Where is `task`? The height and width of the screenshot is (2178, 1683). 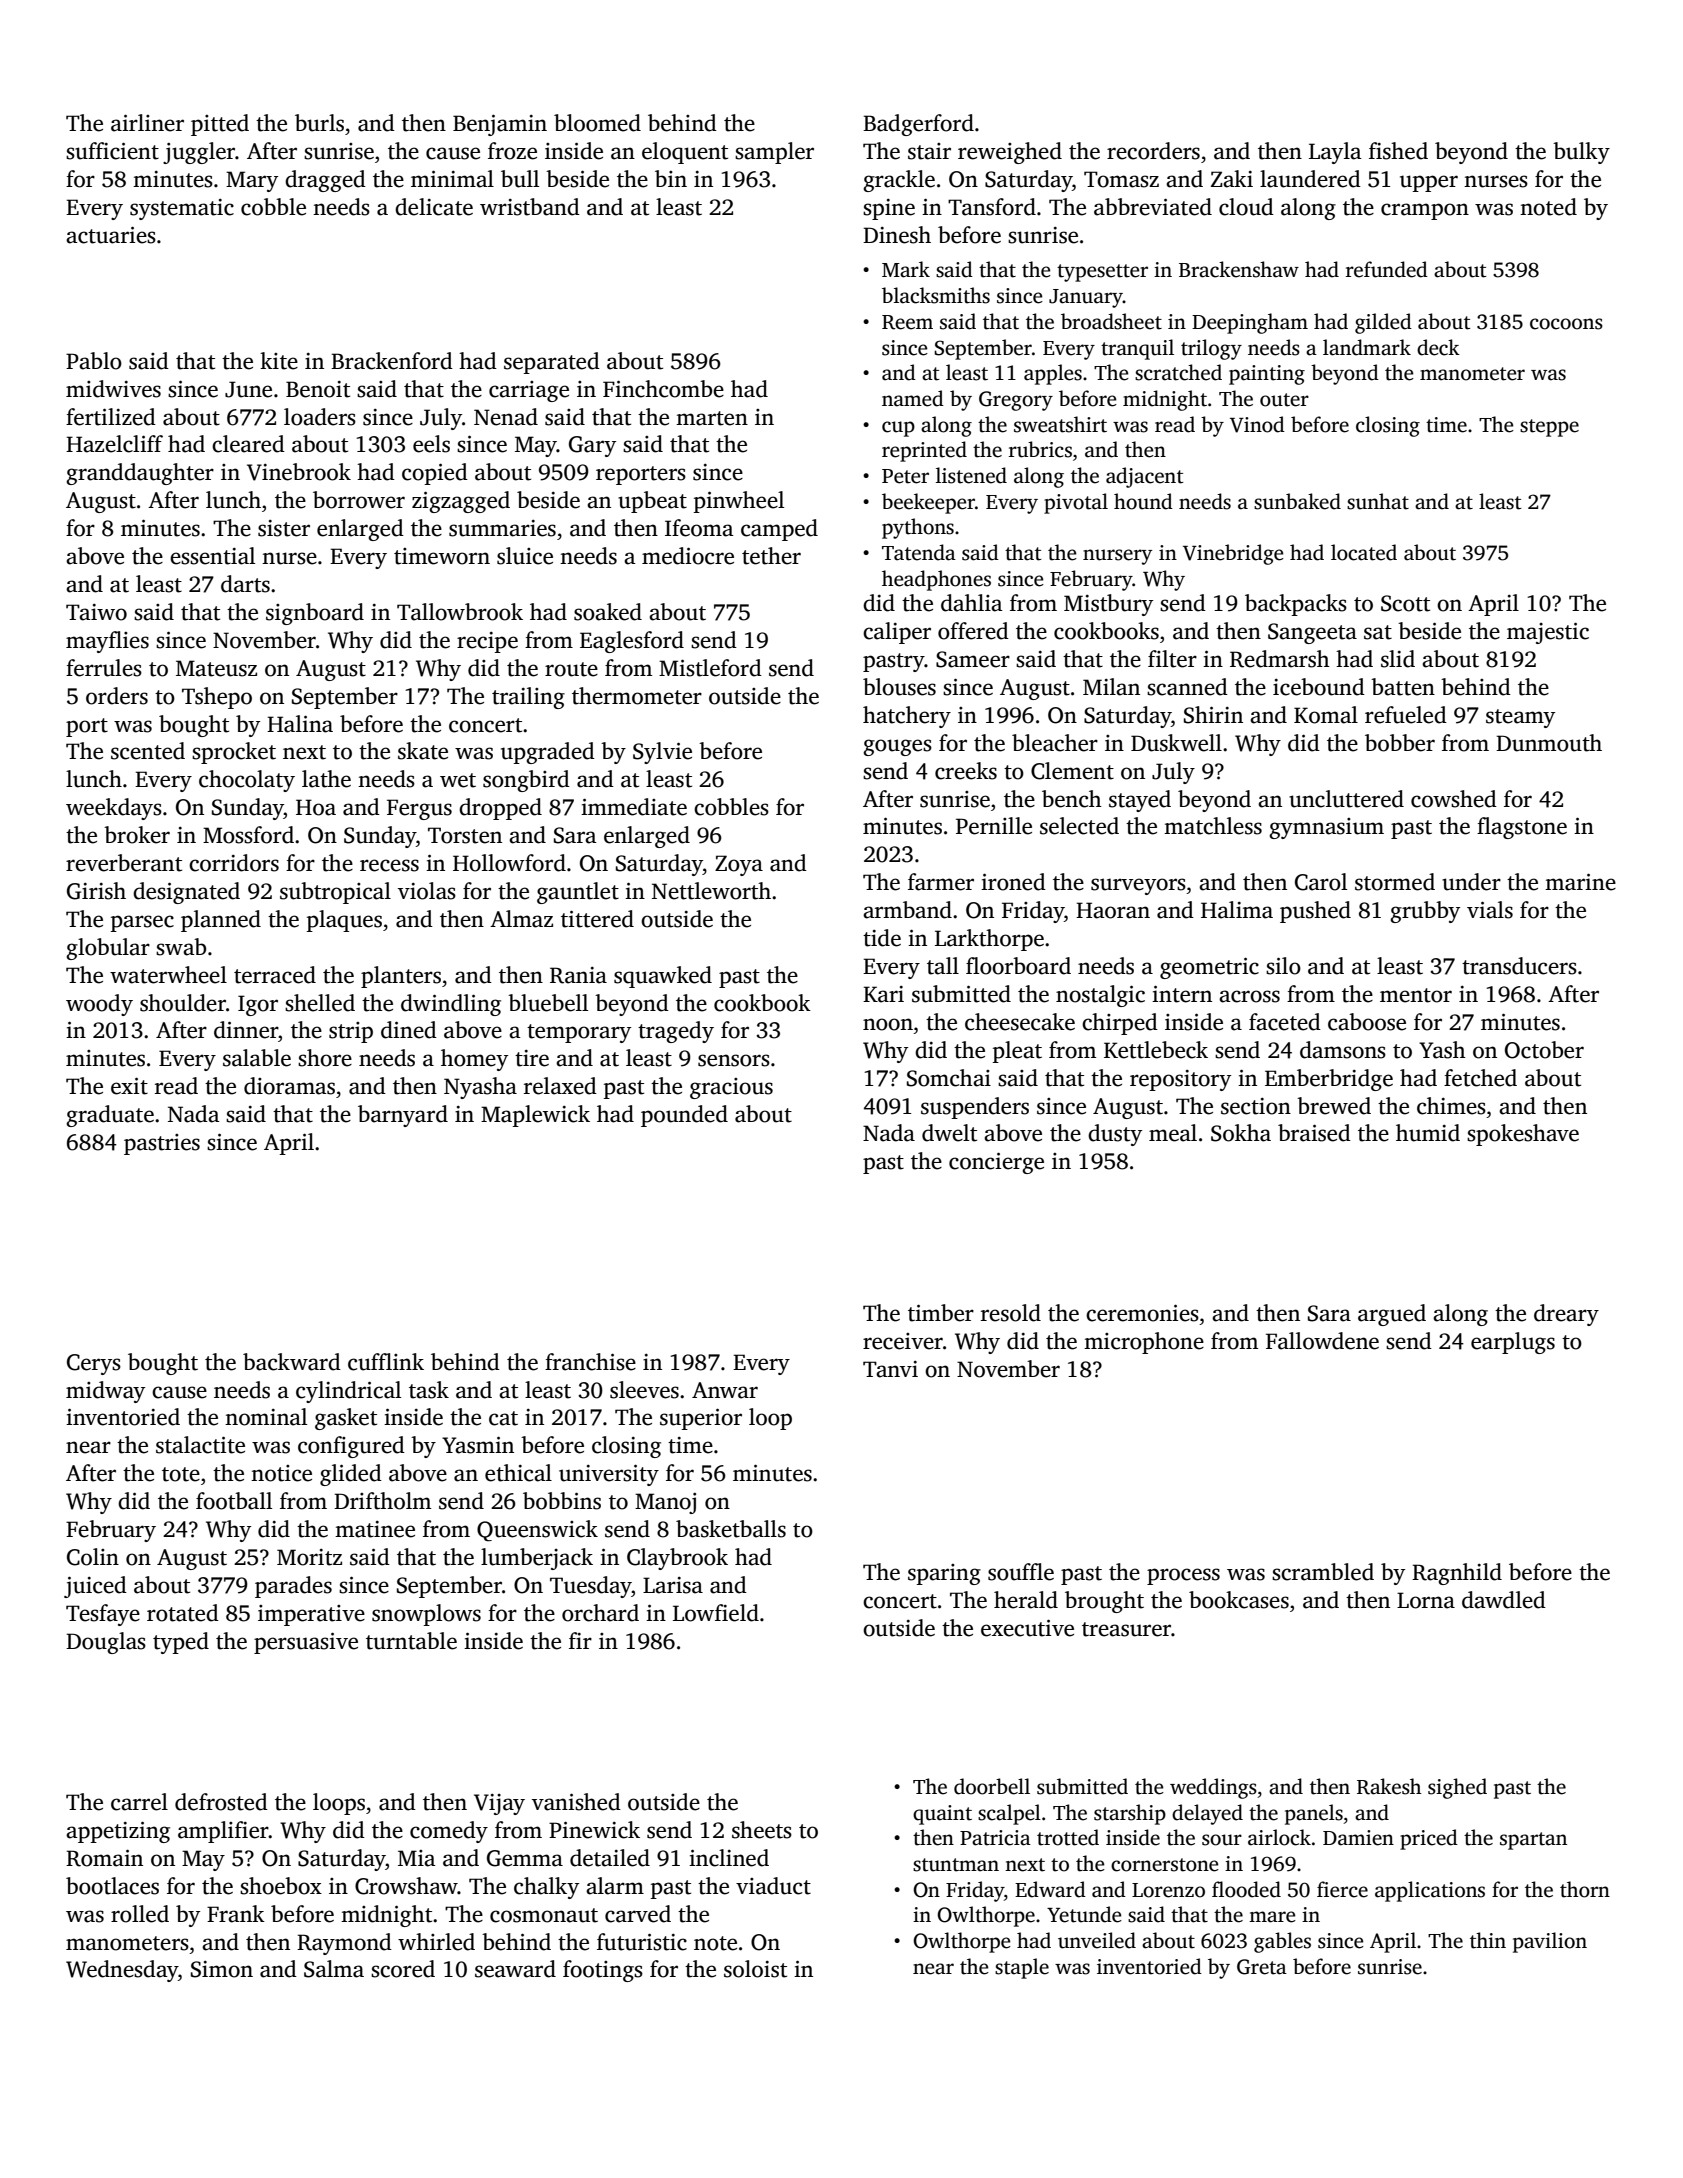 task is located at coordinates (429, 1390).
